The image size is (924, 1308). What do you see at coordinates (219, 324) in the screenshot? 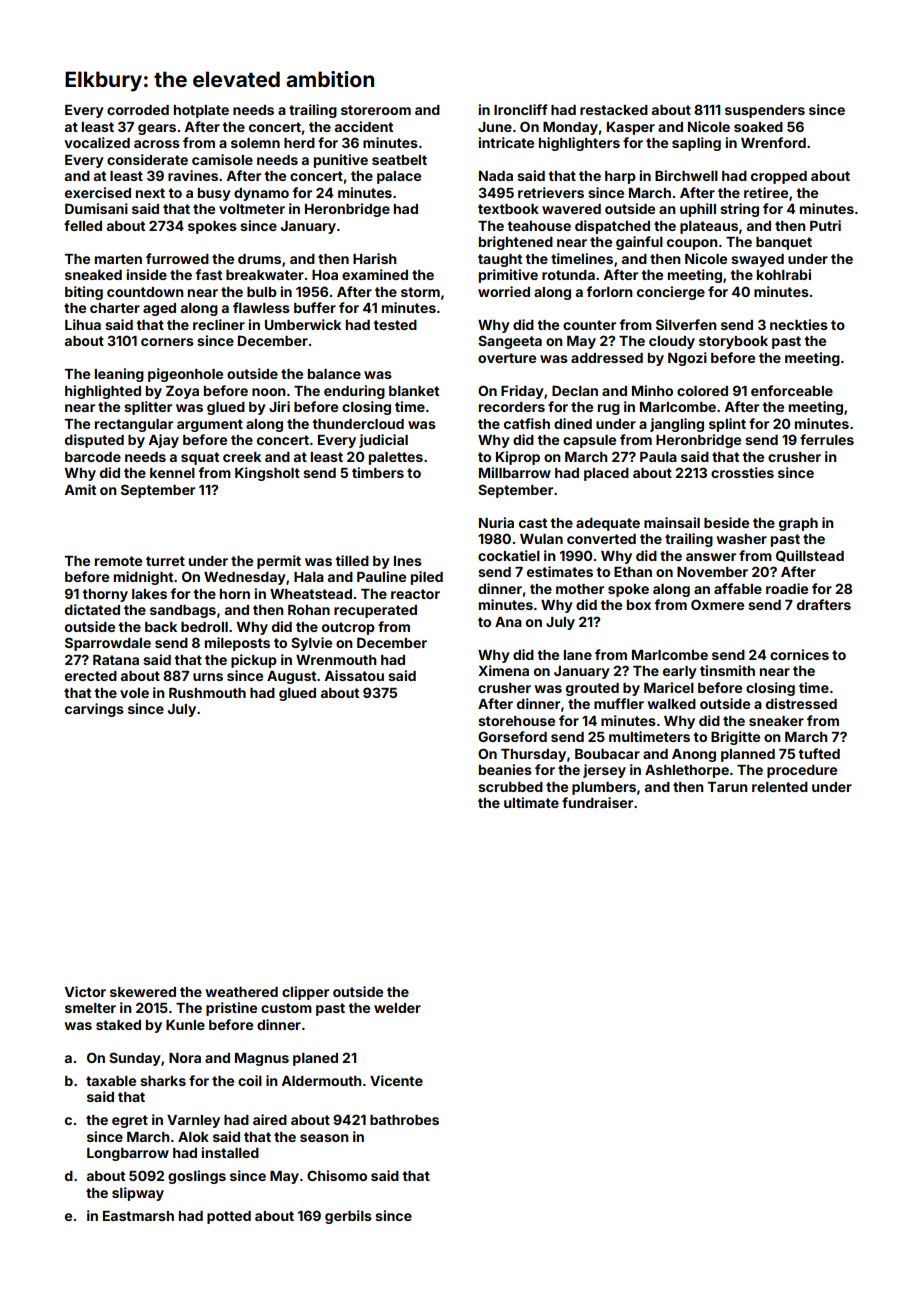
I see `recliner` at bounding box center [219, 324].
